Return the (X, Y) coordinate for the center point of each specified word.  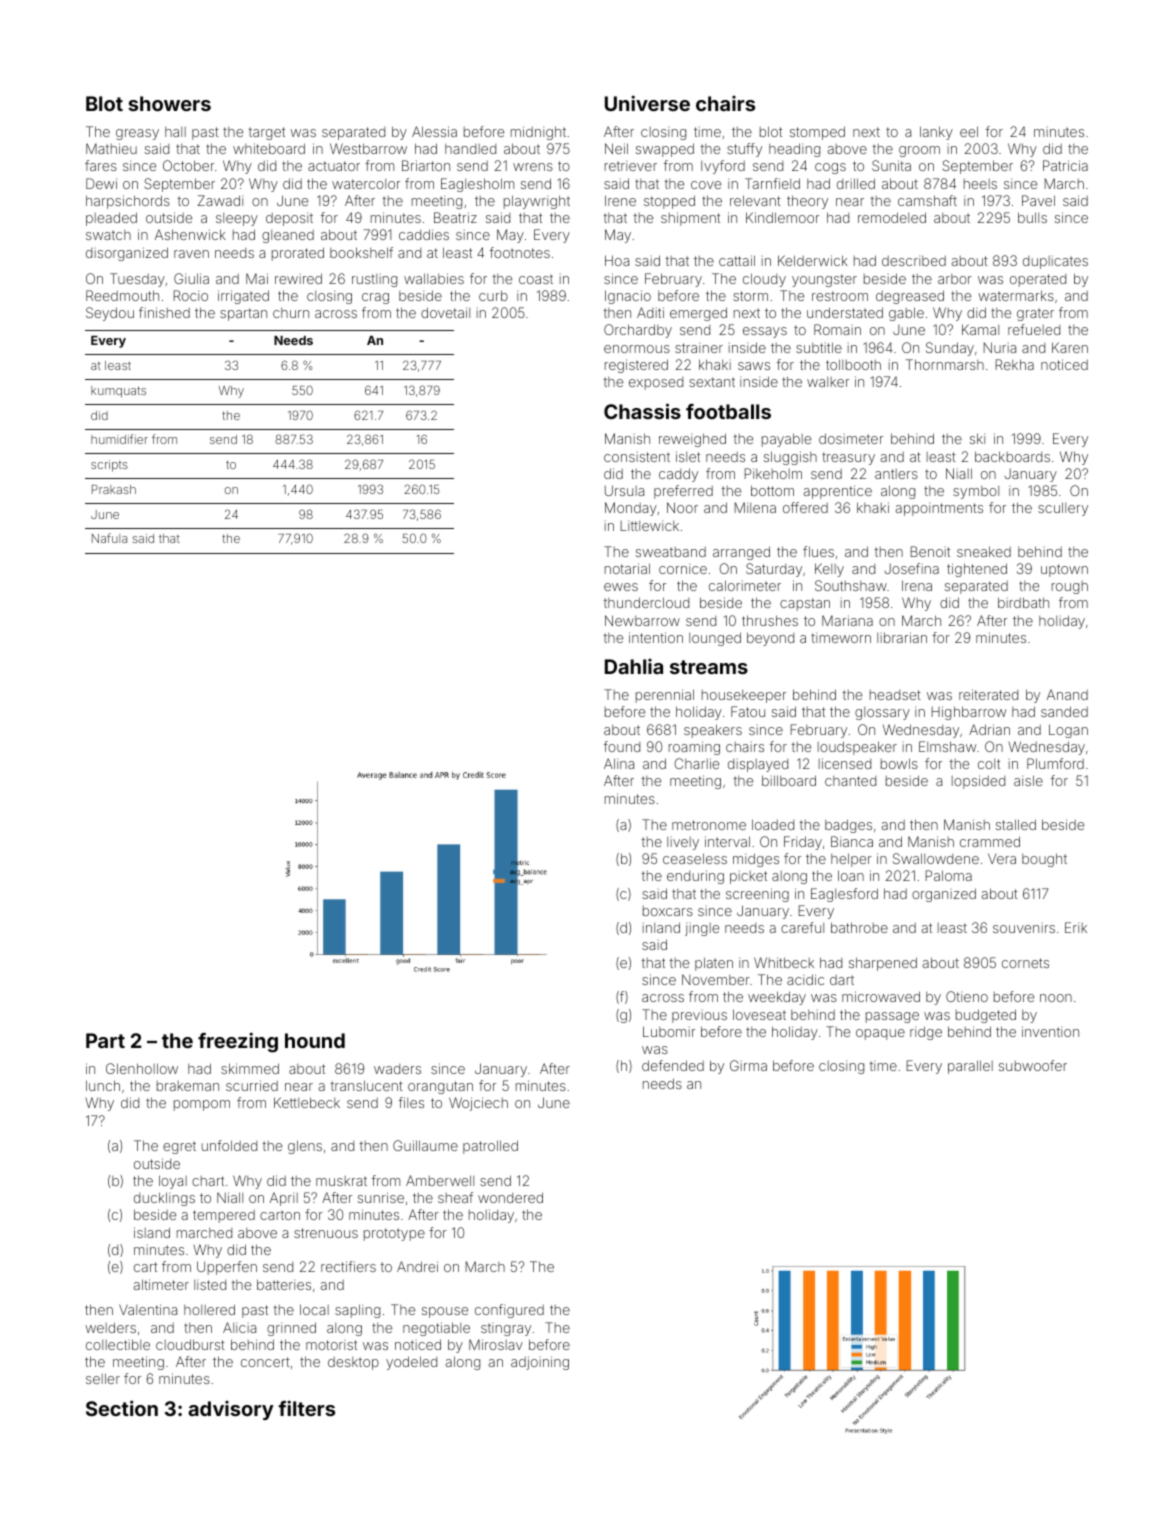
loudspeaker (857, 748)
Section (122, 1408)
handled (470, 149)
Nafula (109, 538)
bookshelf (361, 252)
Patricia (1065, 165)
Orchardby (638, 331)
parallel (970, 1067)
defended (673, 1065)
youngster (824, 280)
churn (291, 313)
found (622, 746)
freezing (238, 1042)
